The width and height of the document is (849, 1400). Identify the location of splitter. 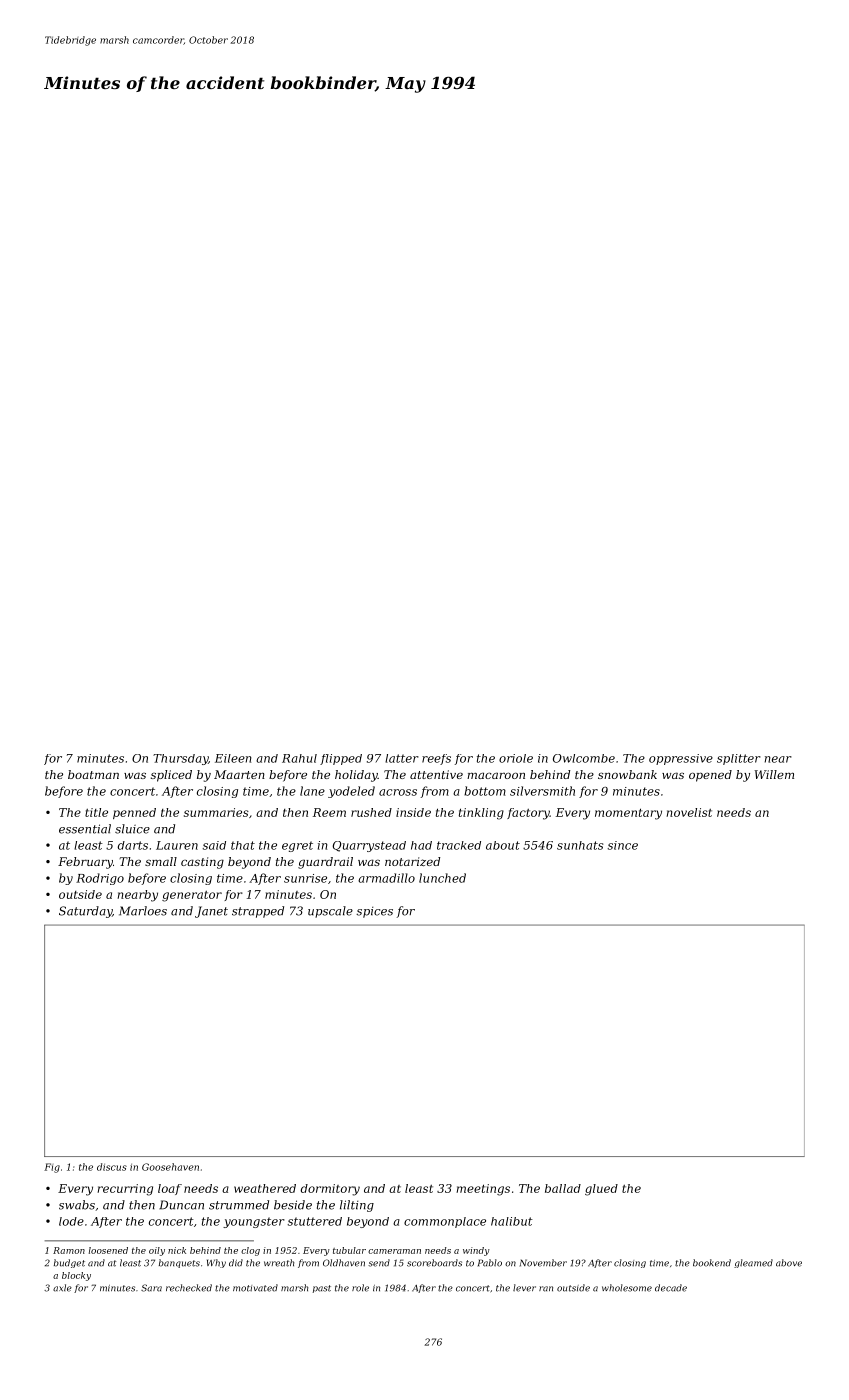
(739, 759).
